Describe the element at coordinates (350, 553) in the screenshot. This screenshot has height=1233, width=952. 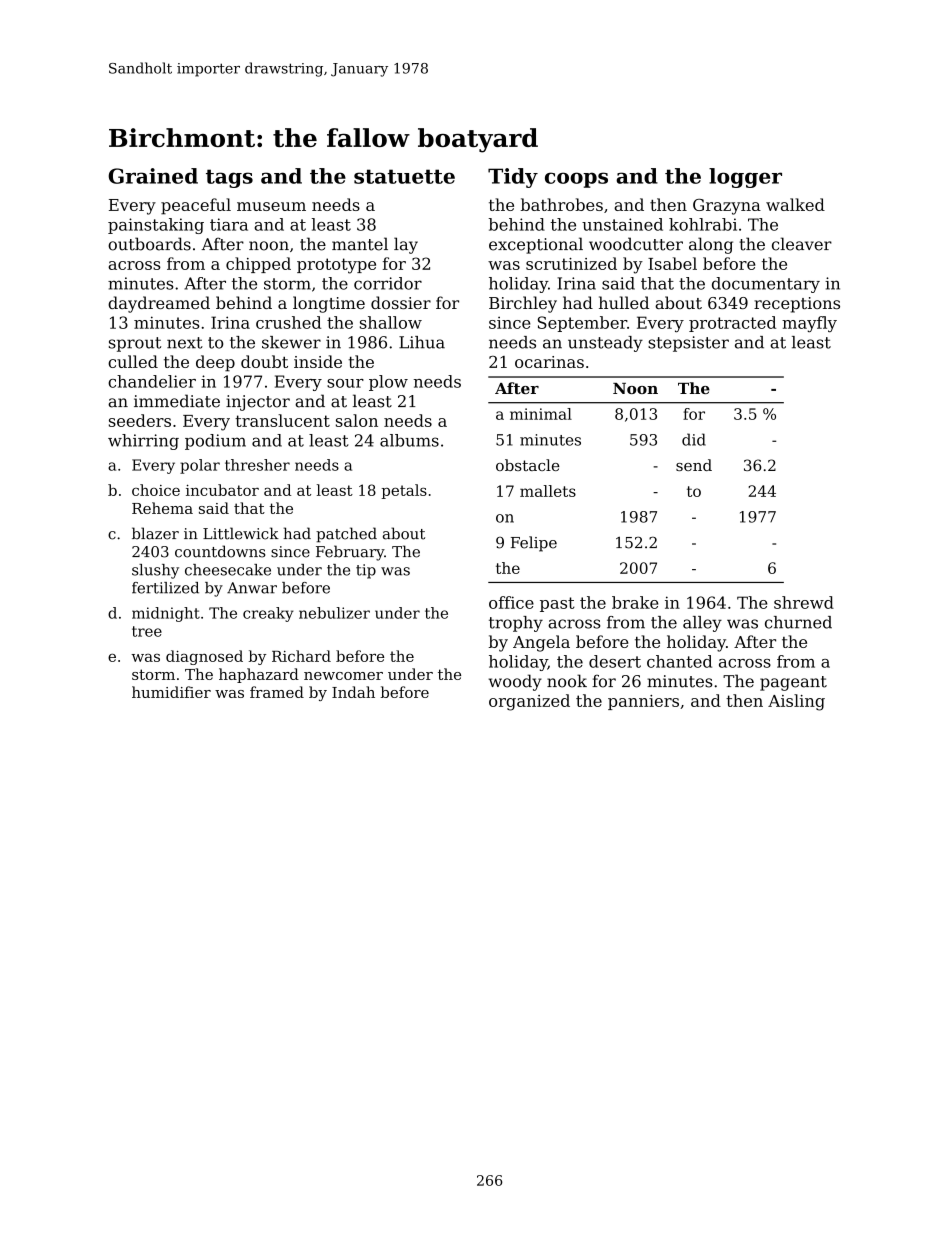
I see `February` at that location.
